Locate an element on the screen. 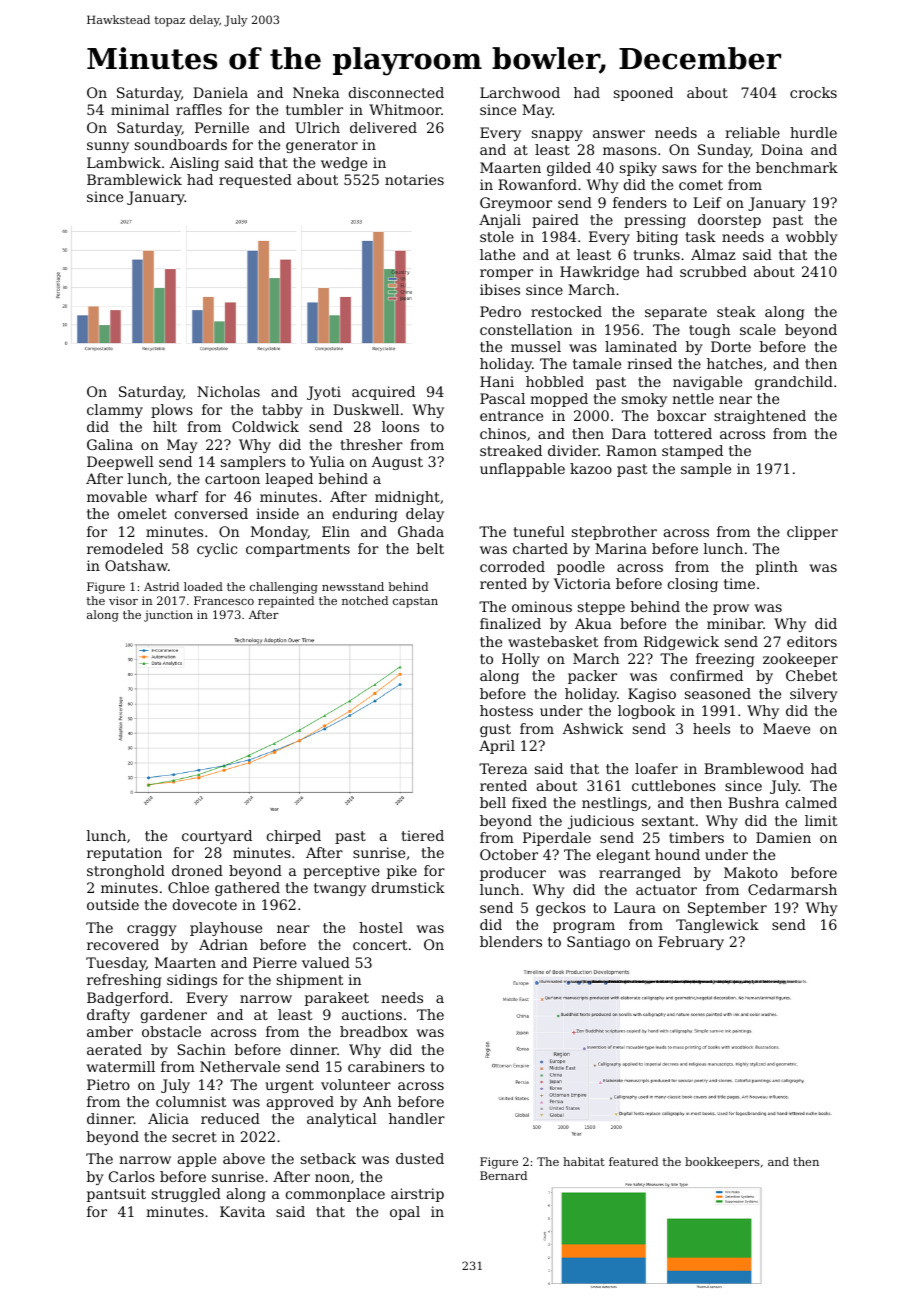  Ridgewick is located at coordinates (681, 643).
